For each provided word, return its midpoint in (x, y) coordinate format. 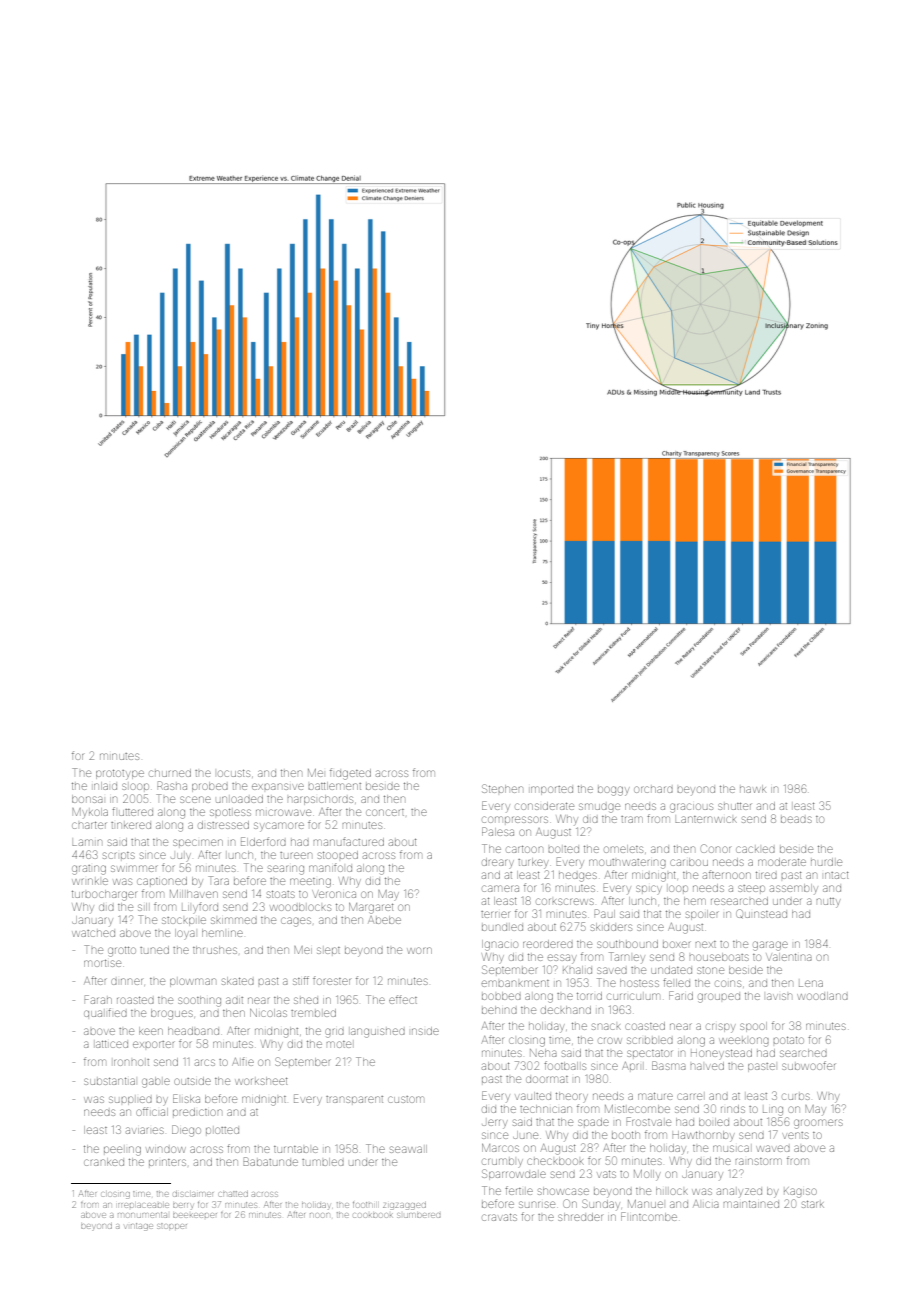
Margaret (371, 908)
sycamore (279, 827)
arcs (205, 1062)
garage (770, 946)
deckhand (566, 1010)
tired (766, 875)
